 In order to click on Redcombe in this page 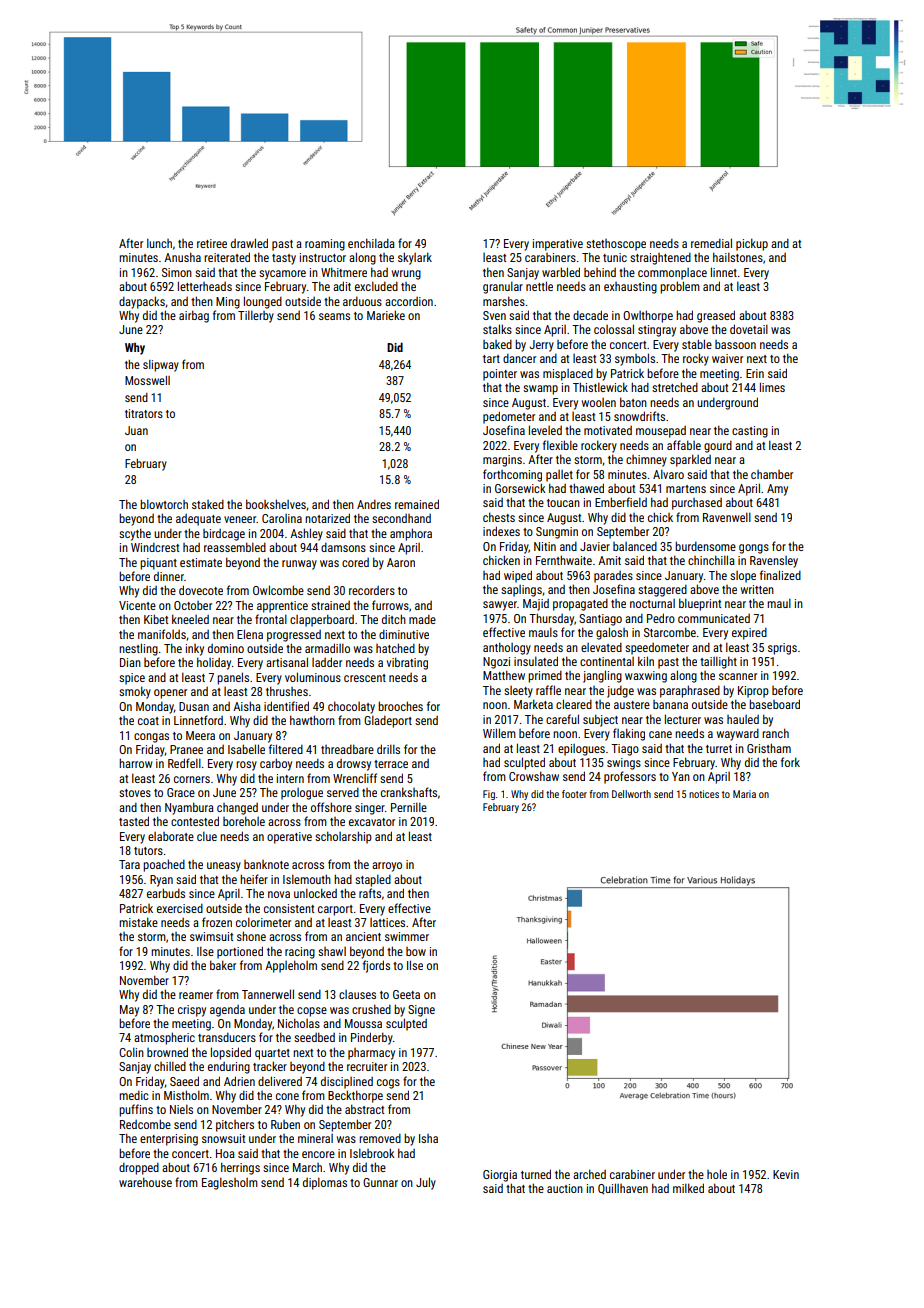, I will do `click(145, 1124)`.
